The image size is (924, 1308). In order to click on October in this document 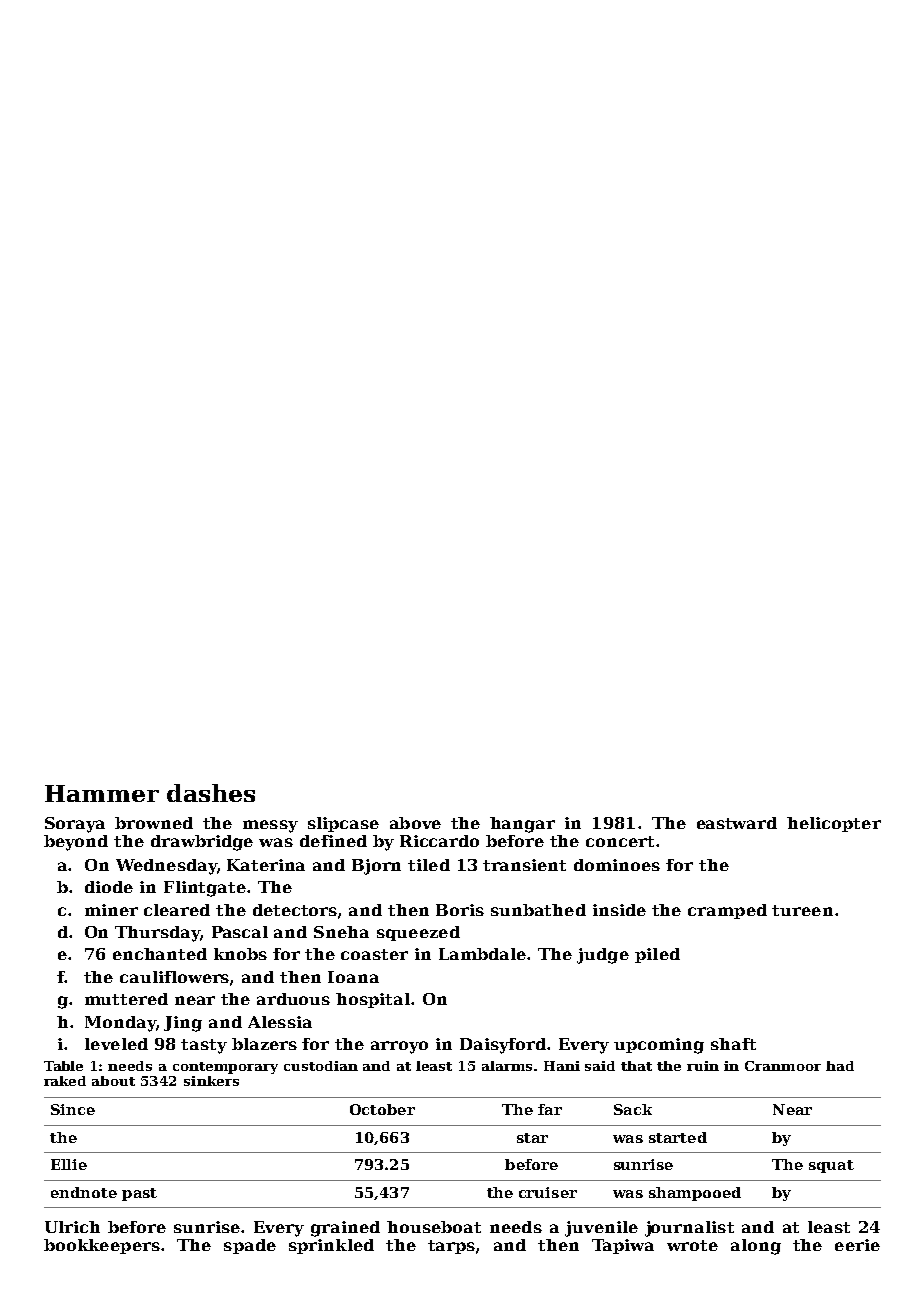, I will do `click(382, 1109)`.
